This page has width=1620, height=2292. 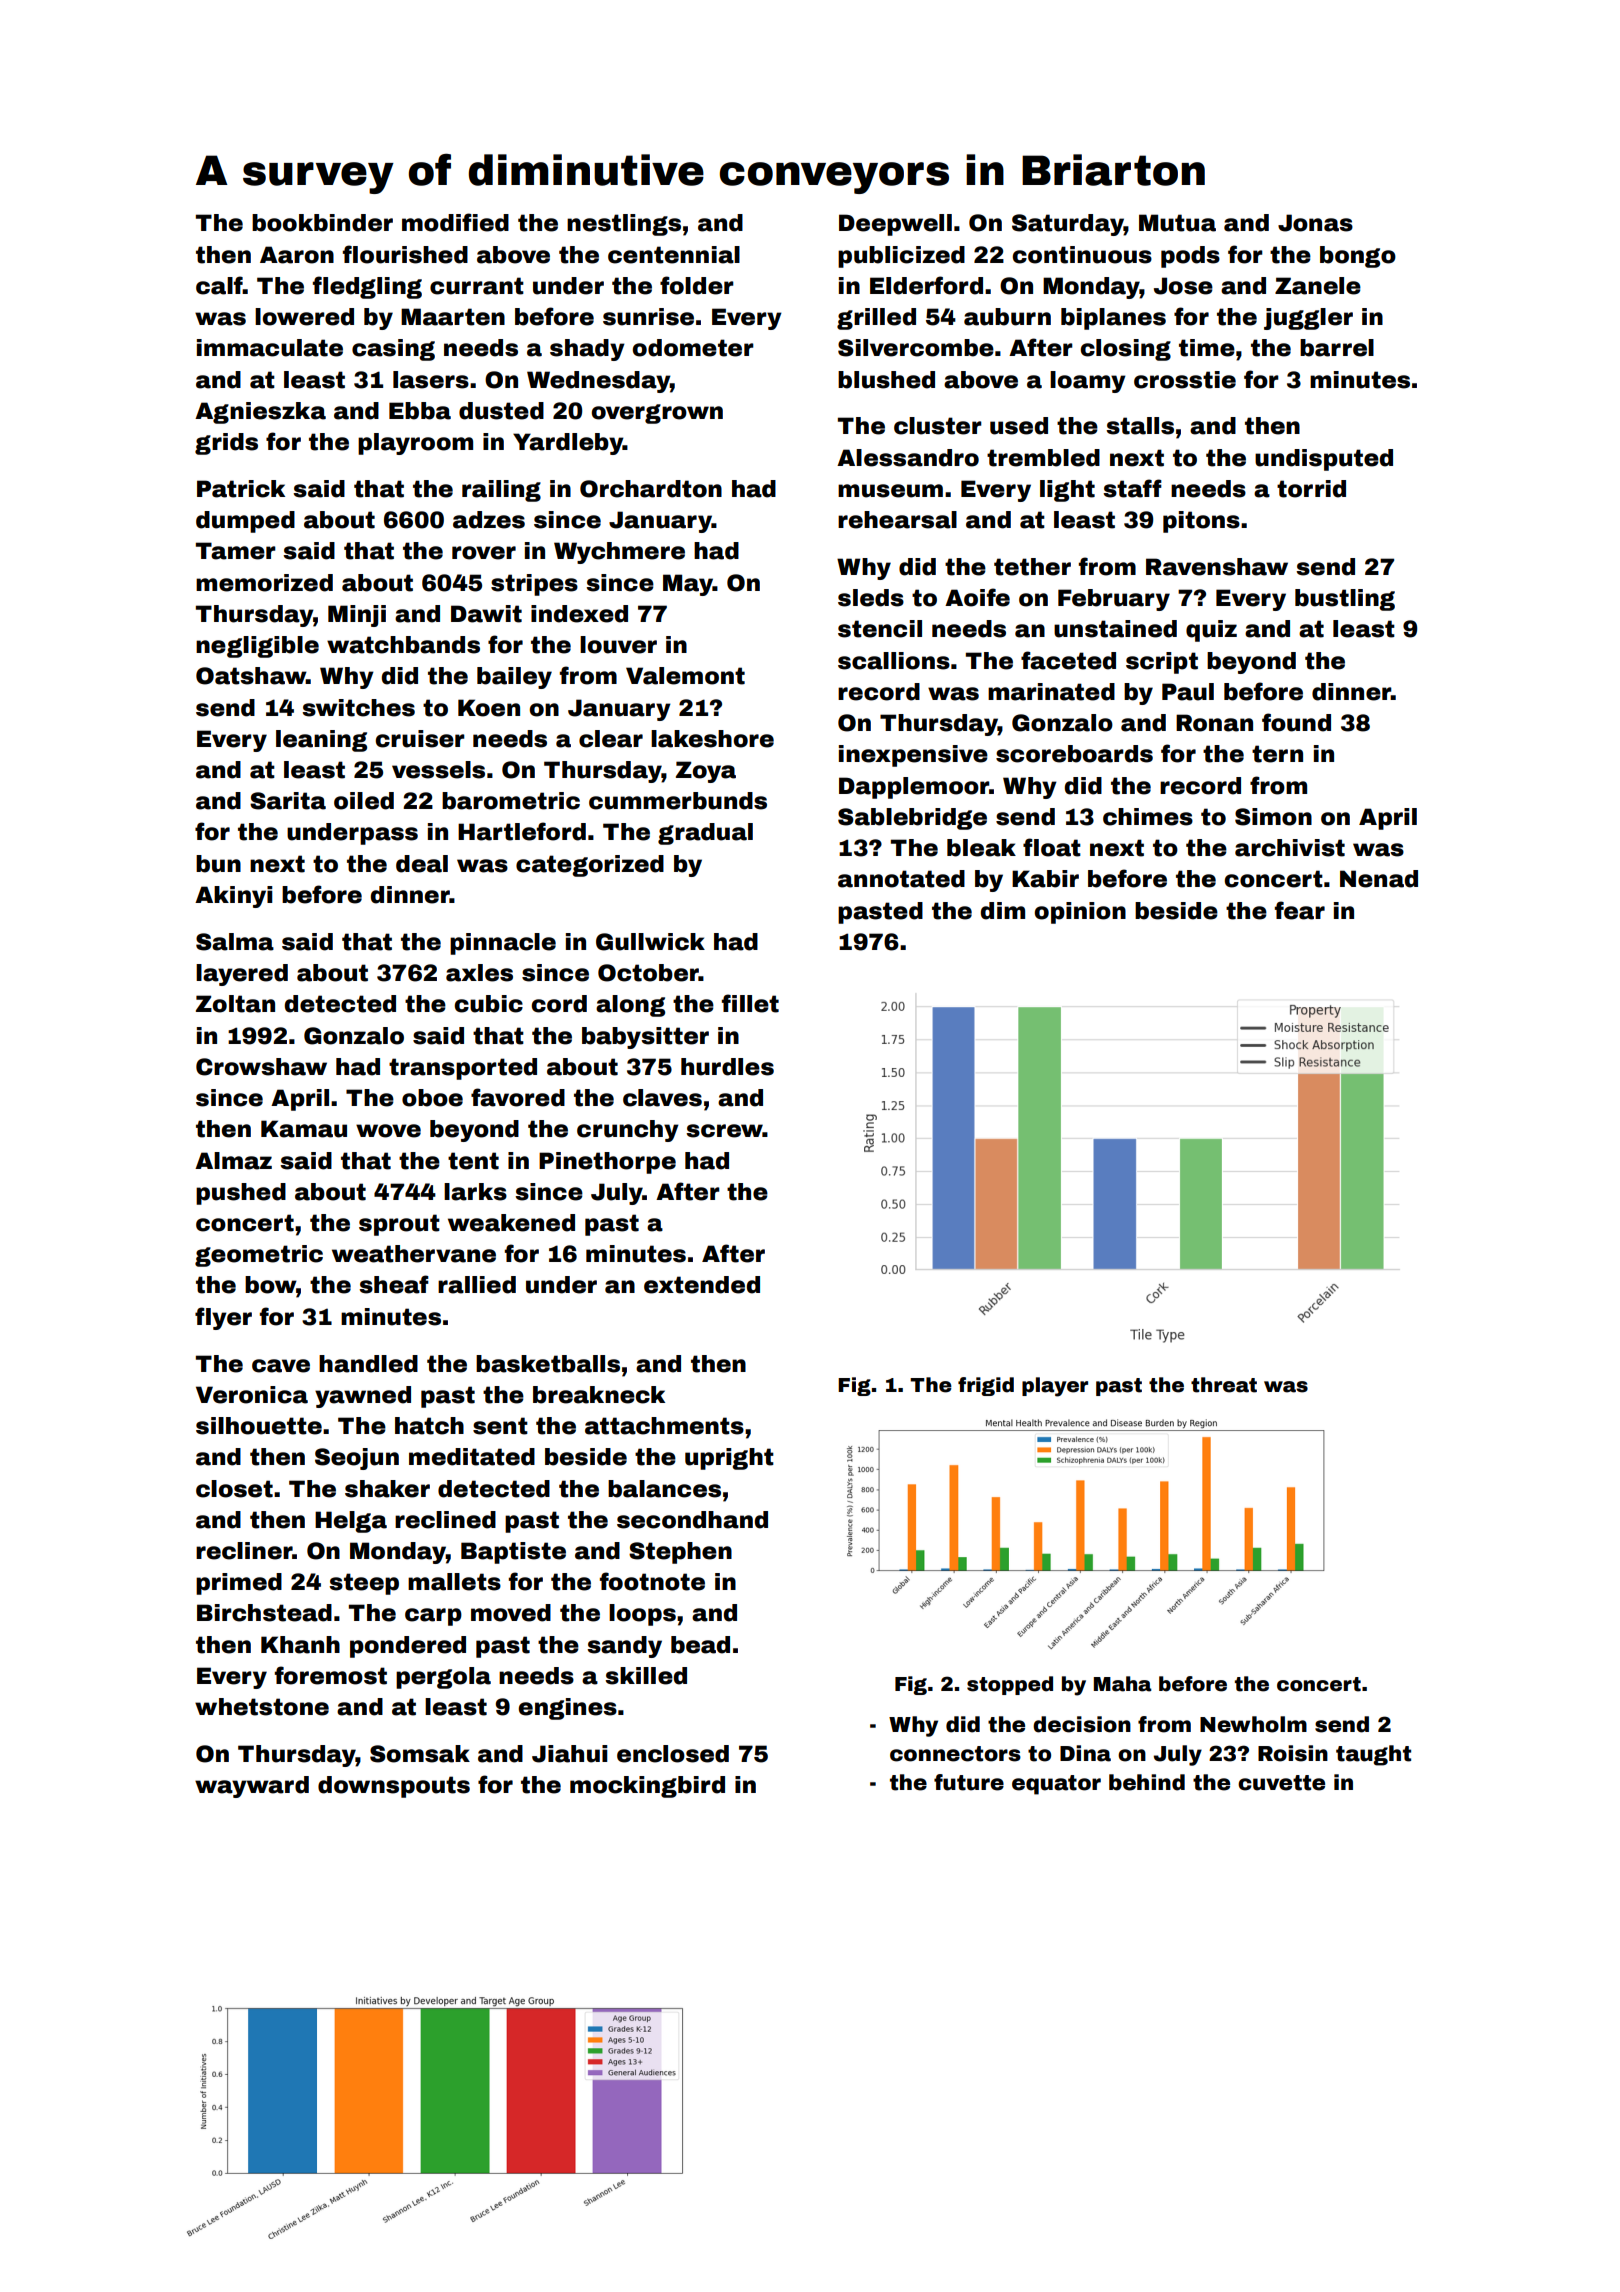 What do you see at coordinates (624, 225) in the page?
I see `nestlings` at bounding box center [624, 225].
